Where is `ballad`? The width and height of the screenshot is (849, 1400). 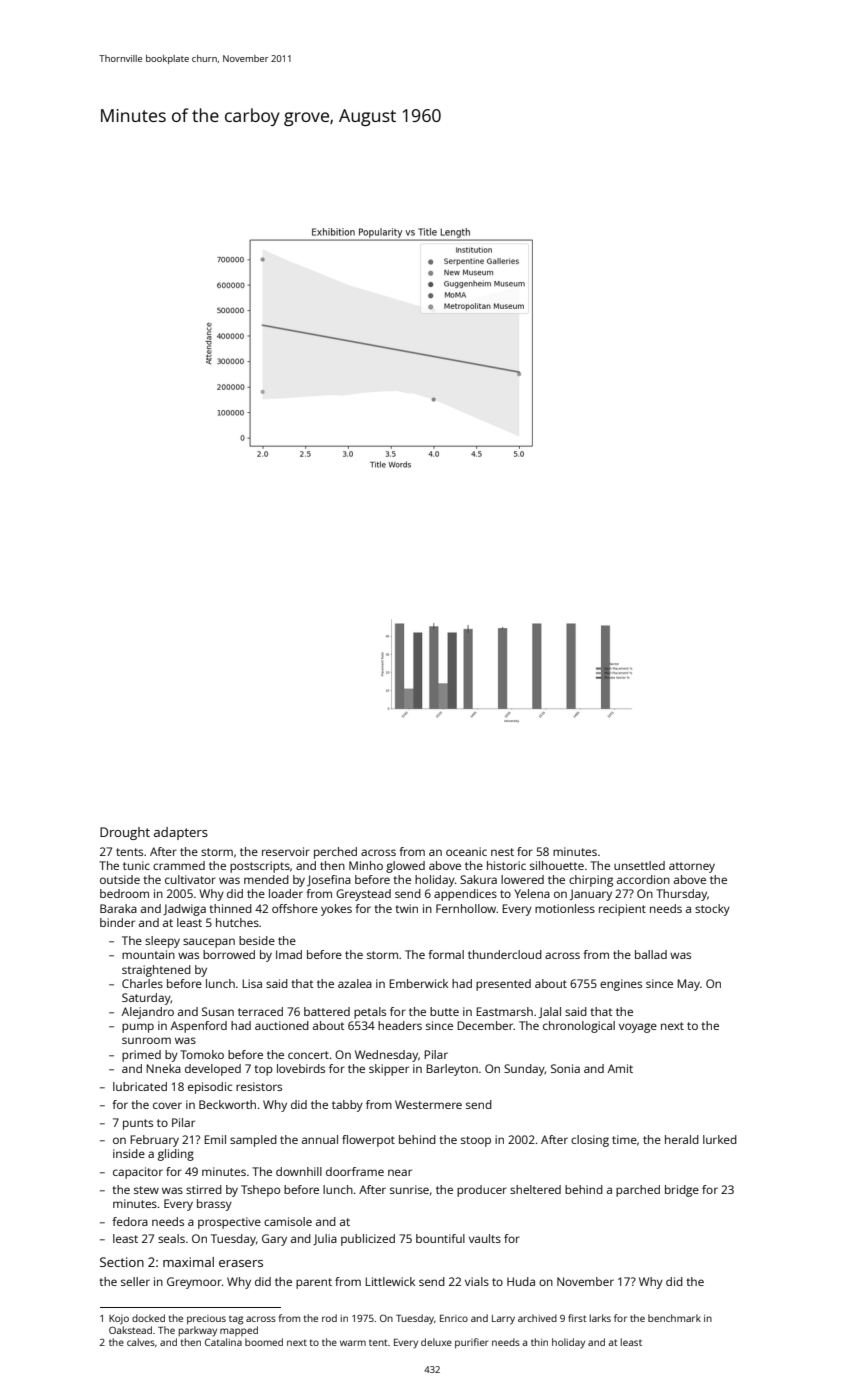
ballad is located at coordinates (651, 954).
